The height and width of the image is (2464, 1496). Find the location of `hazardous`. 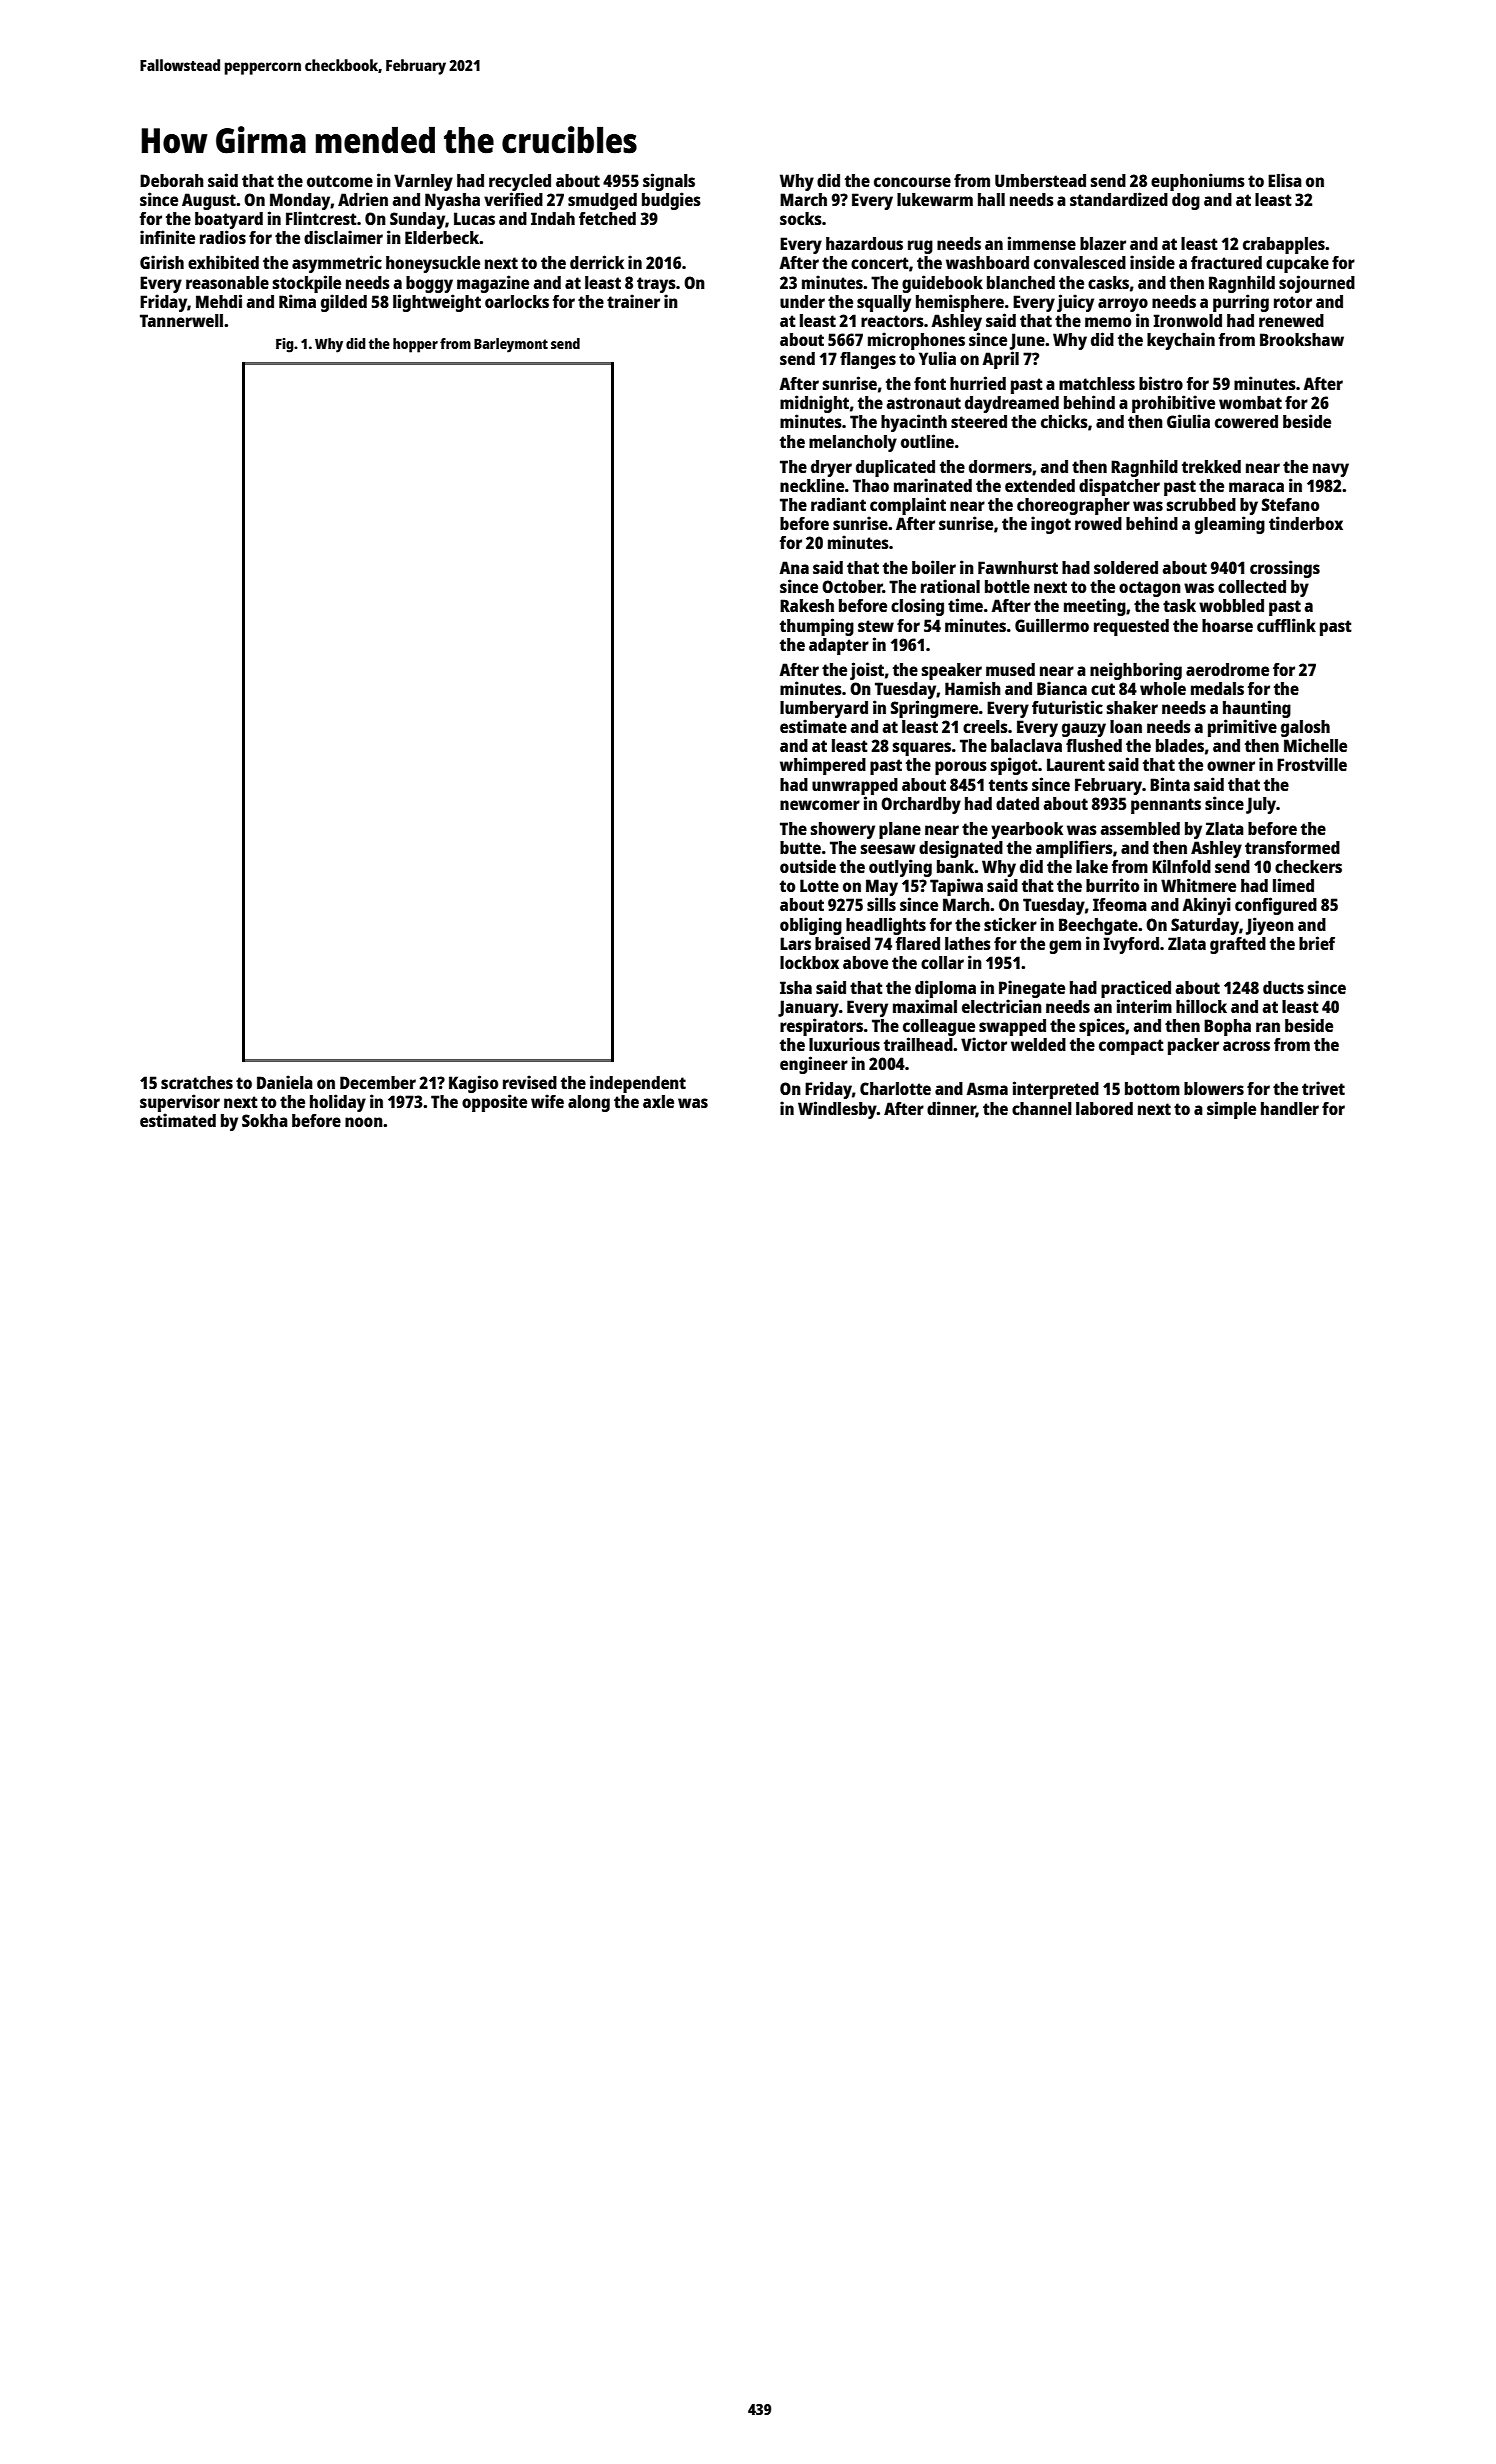

hazardous is located at coordinates (864, 243).
